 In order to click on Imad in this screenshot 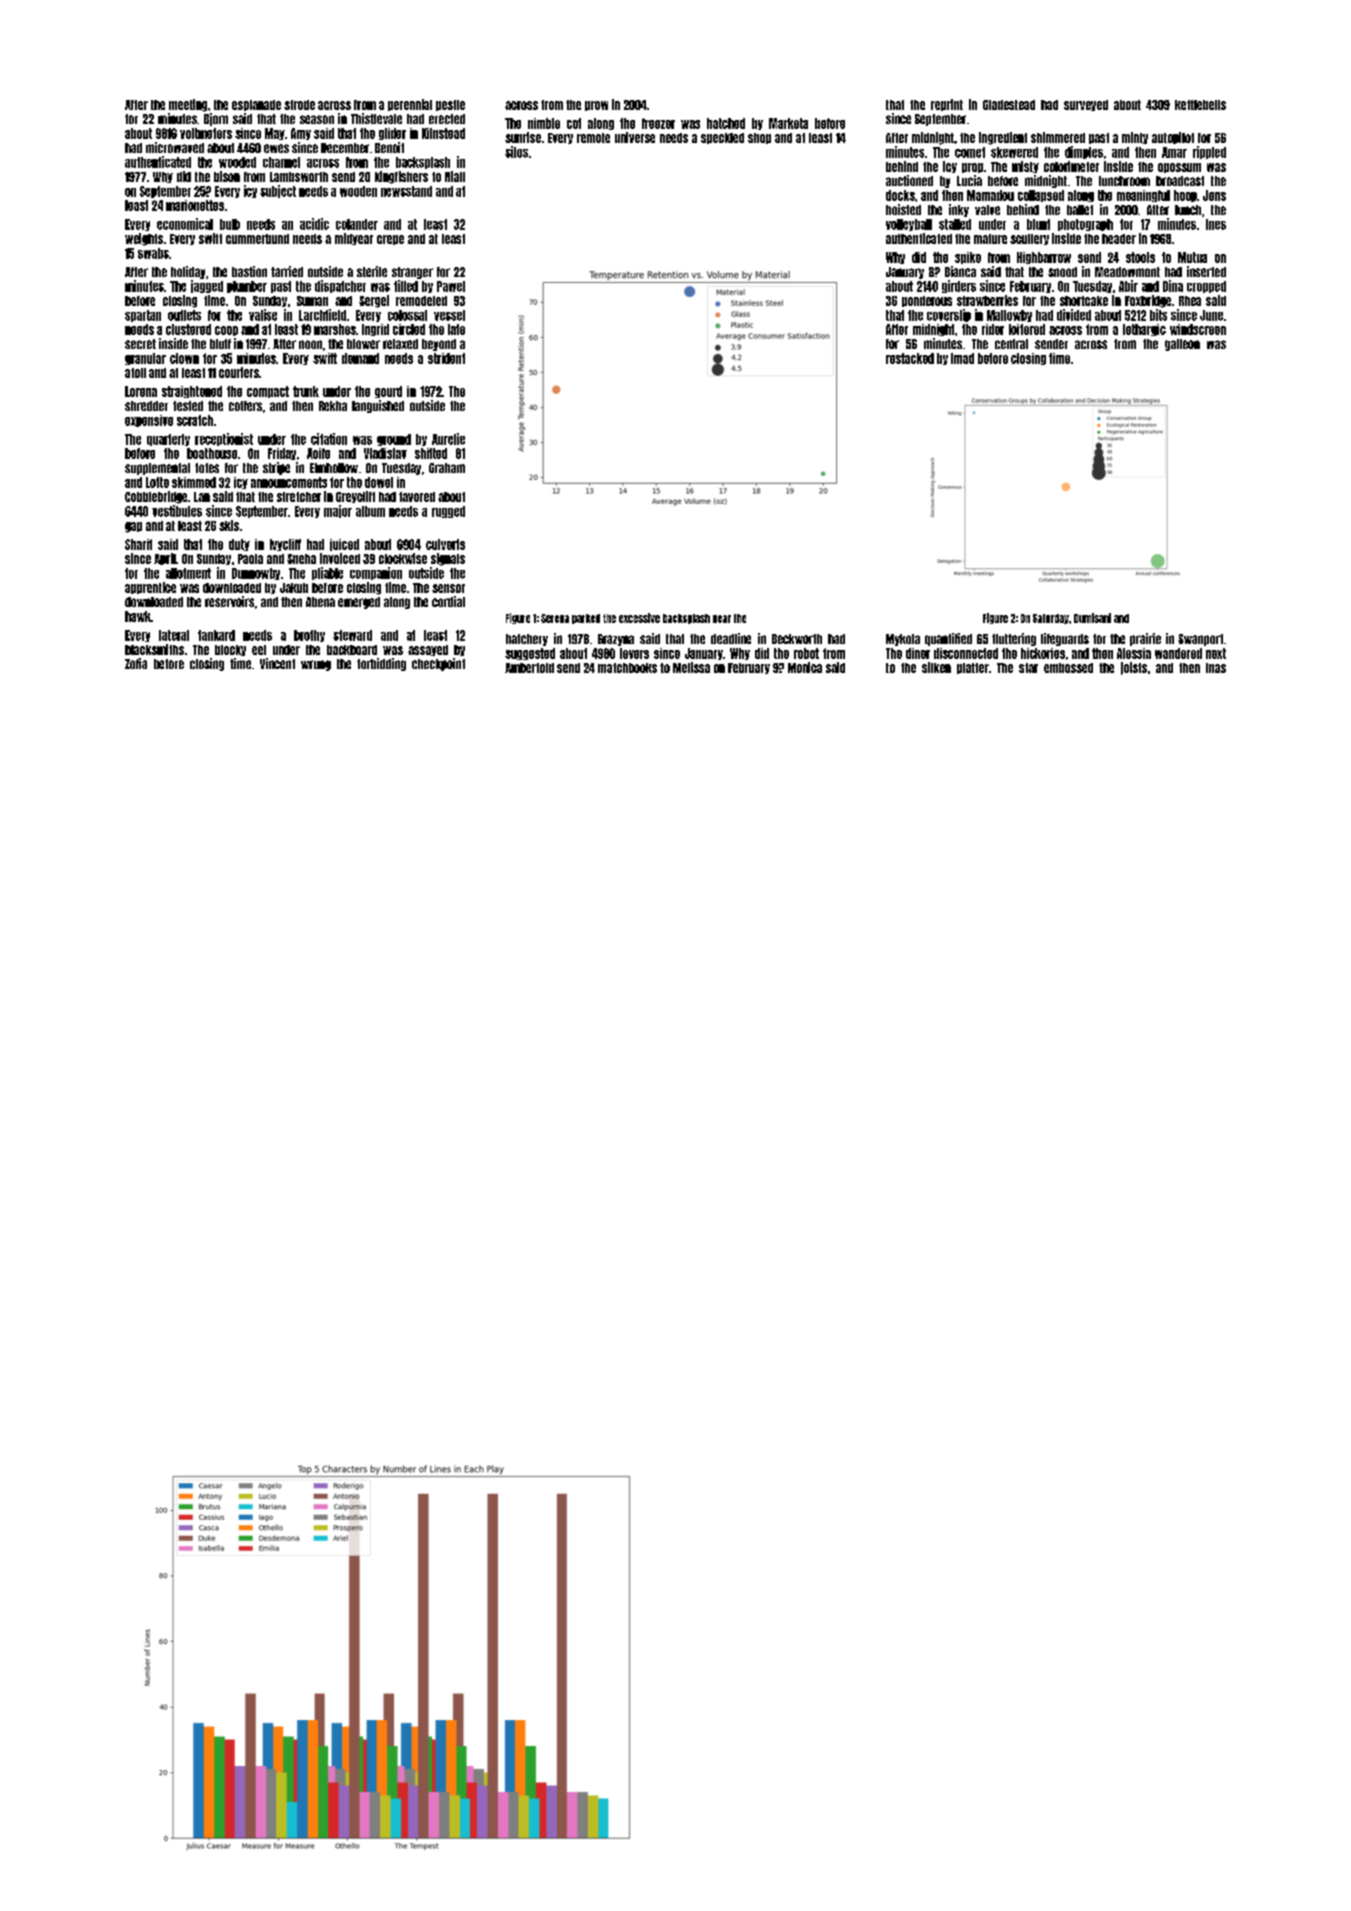, I will do `click(962, 358)`.
